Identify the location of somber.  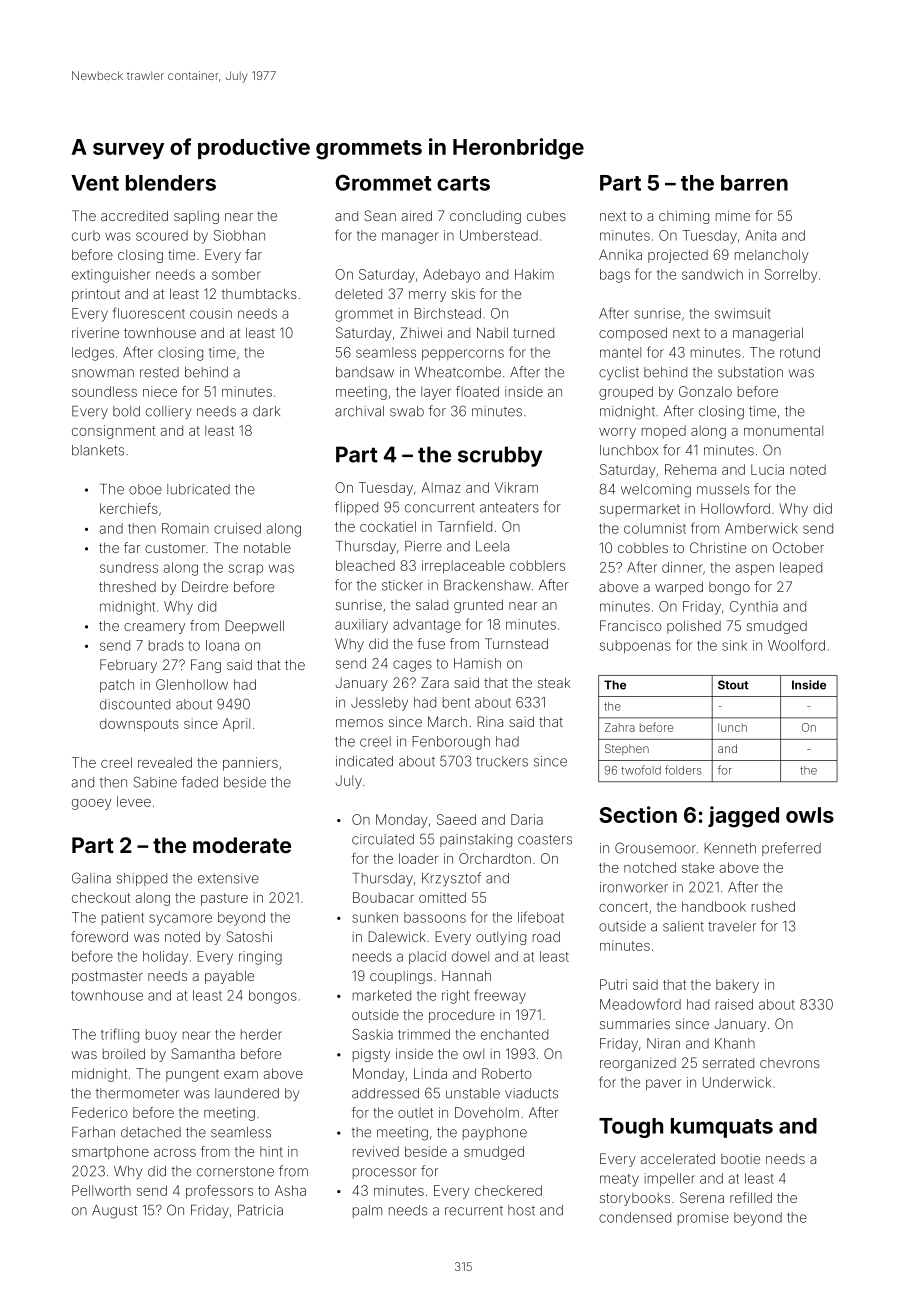
(236, 274).
